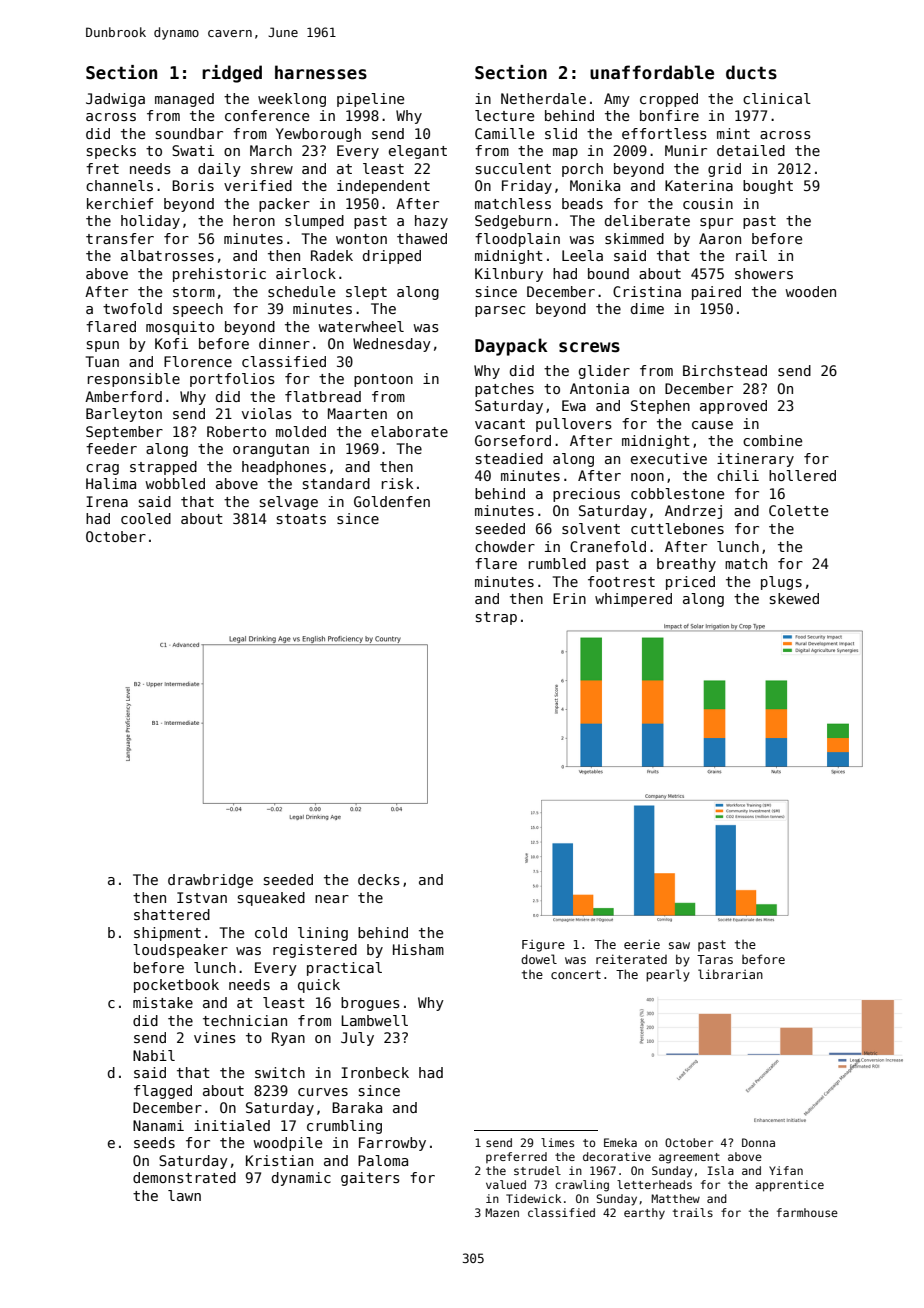 Image resolution: width=924 pixels, height=1308 pixels. I want to click on whimpered, so click(633, 600).
